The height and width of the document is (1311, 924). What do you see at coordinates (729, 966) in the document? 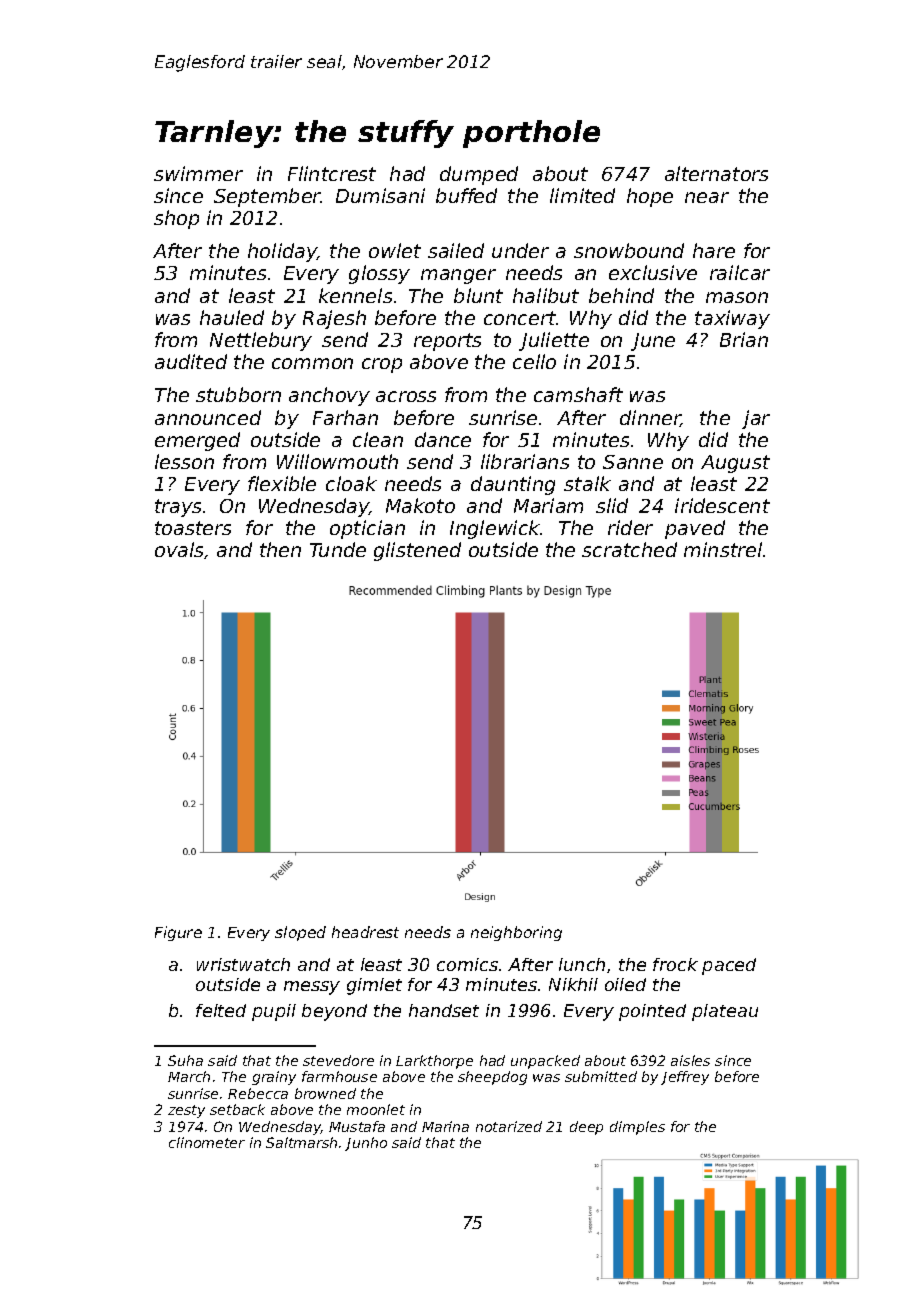
I see `paced` at bounding box center [729, 966].
